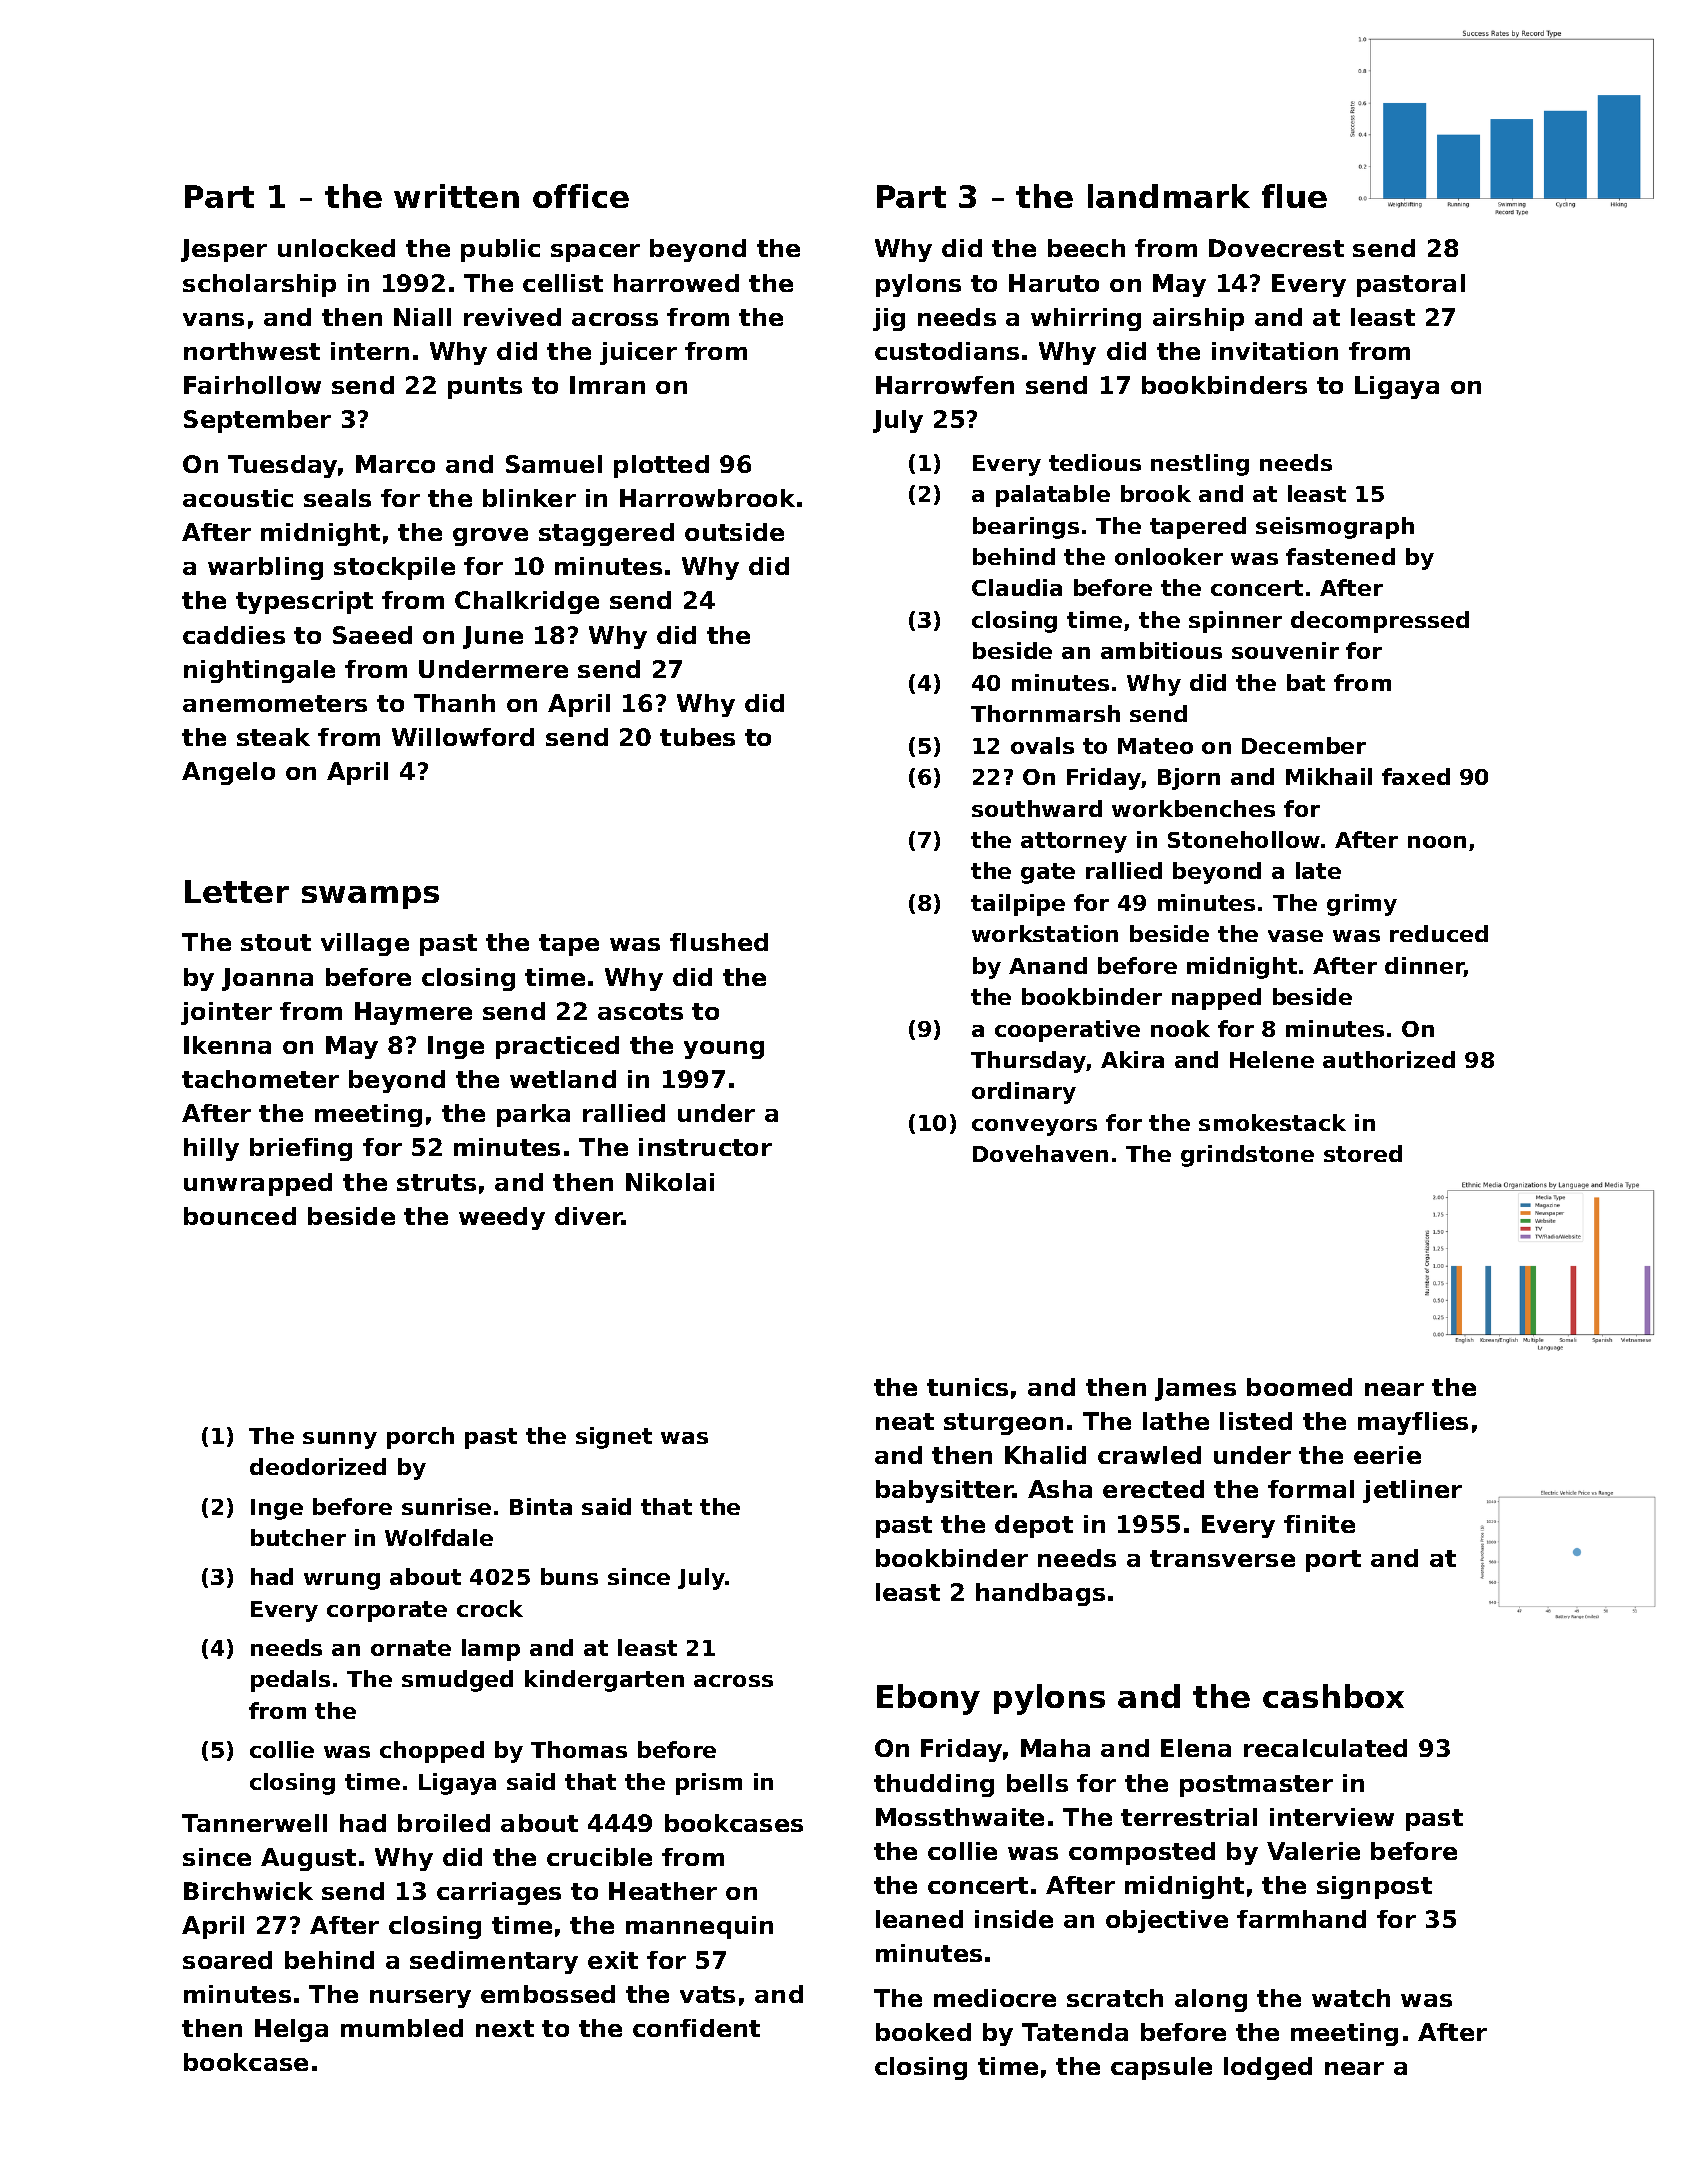 The width and height of the screenshot is (1683, 2178). What do you see at coordinates (945, 385) in the screenshot?
I see `Harrowfen` at bounding box center [945, 385].
